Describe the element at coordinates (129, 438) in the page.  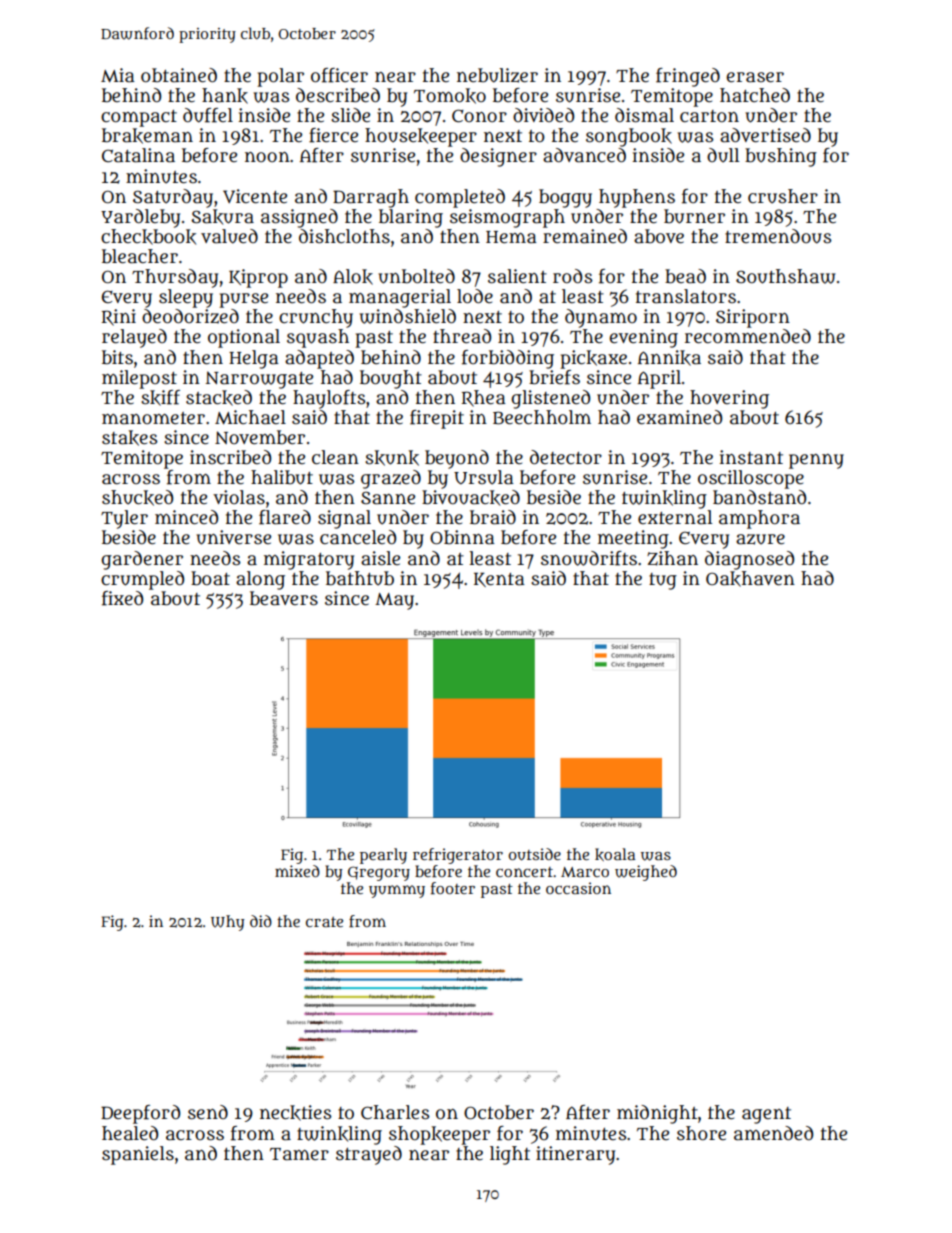
I see `stakes` at that location.
